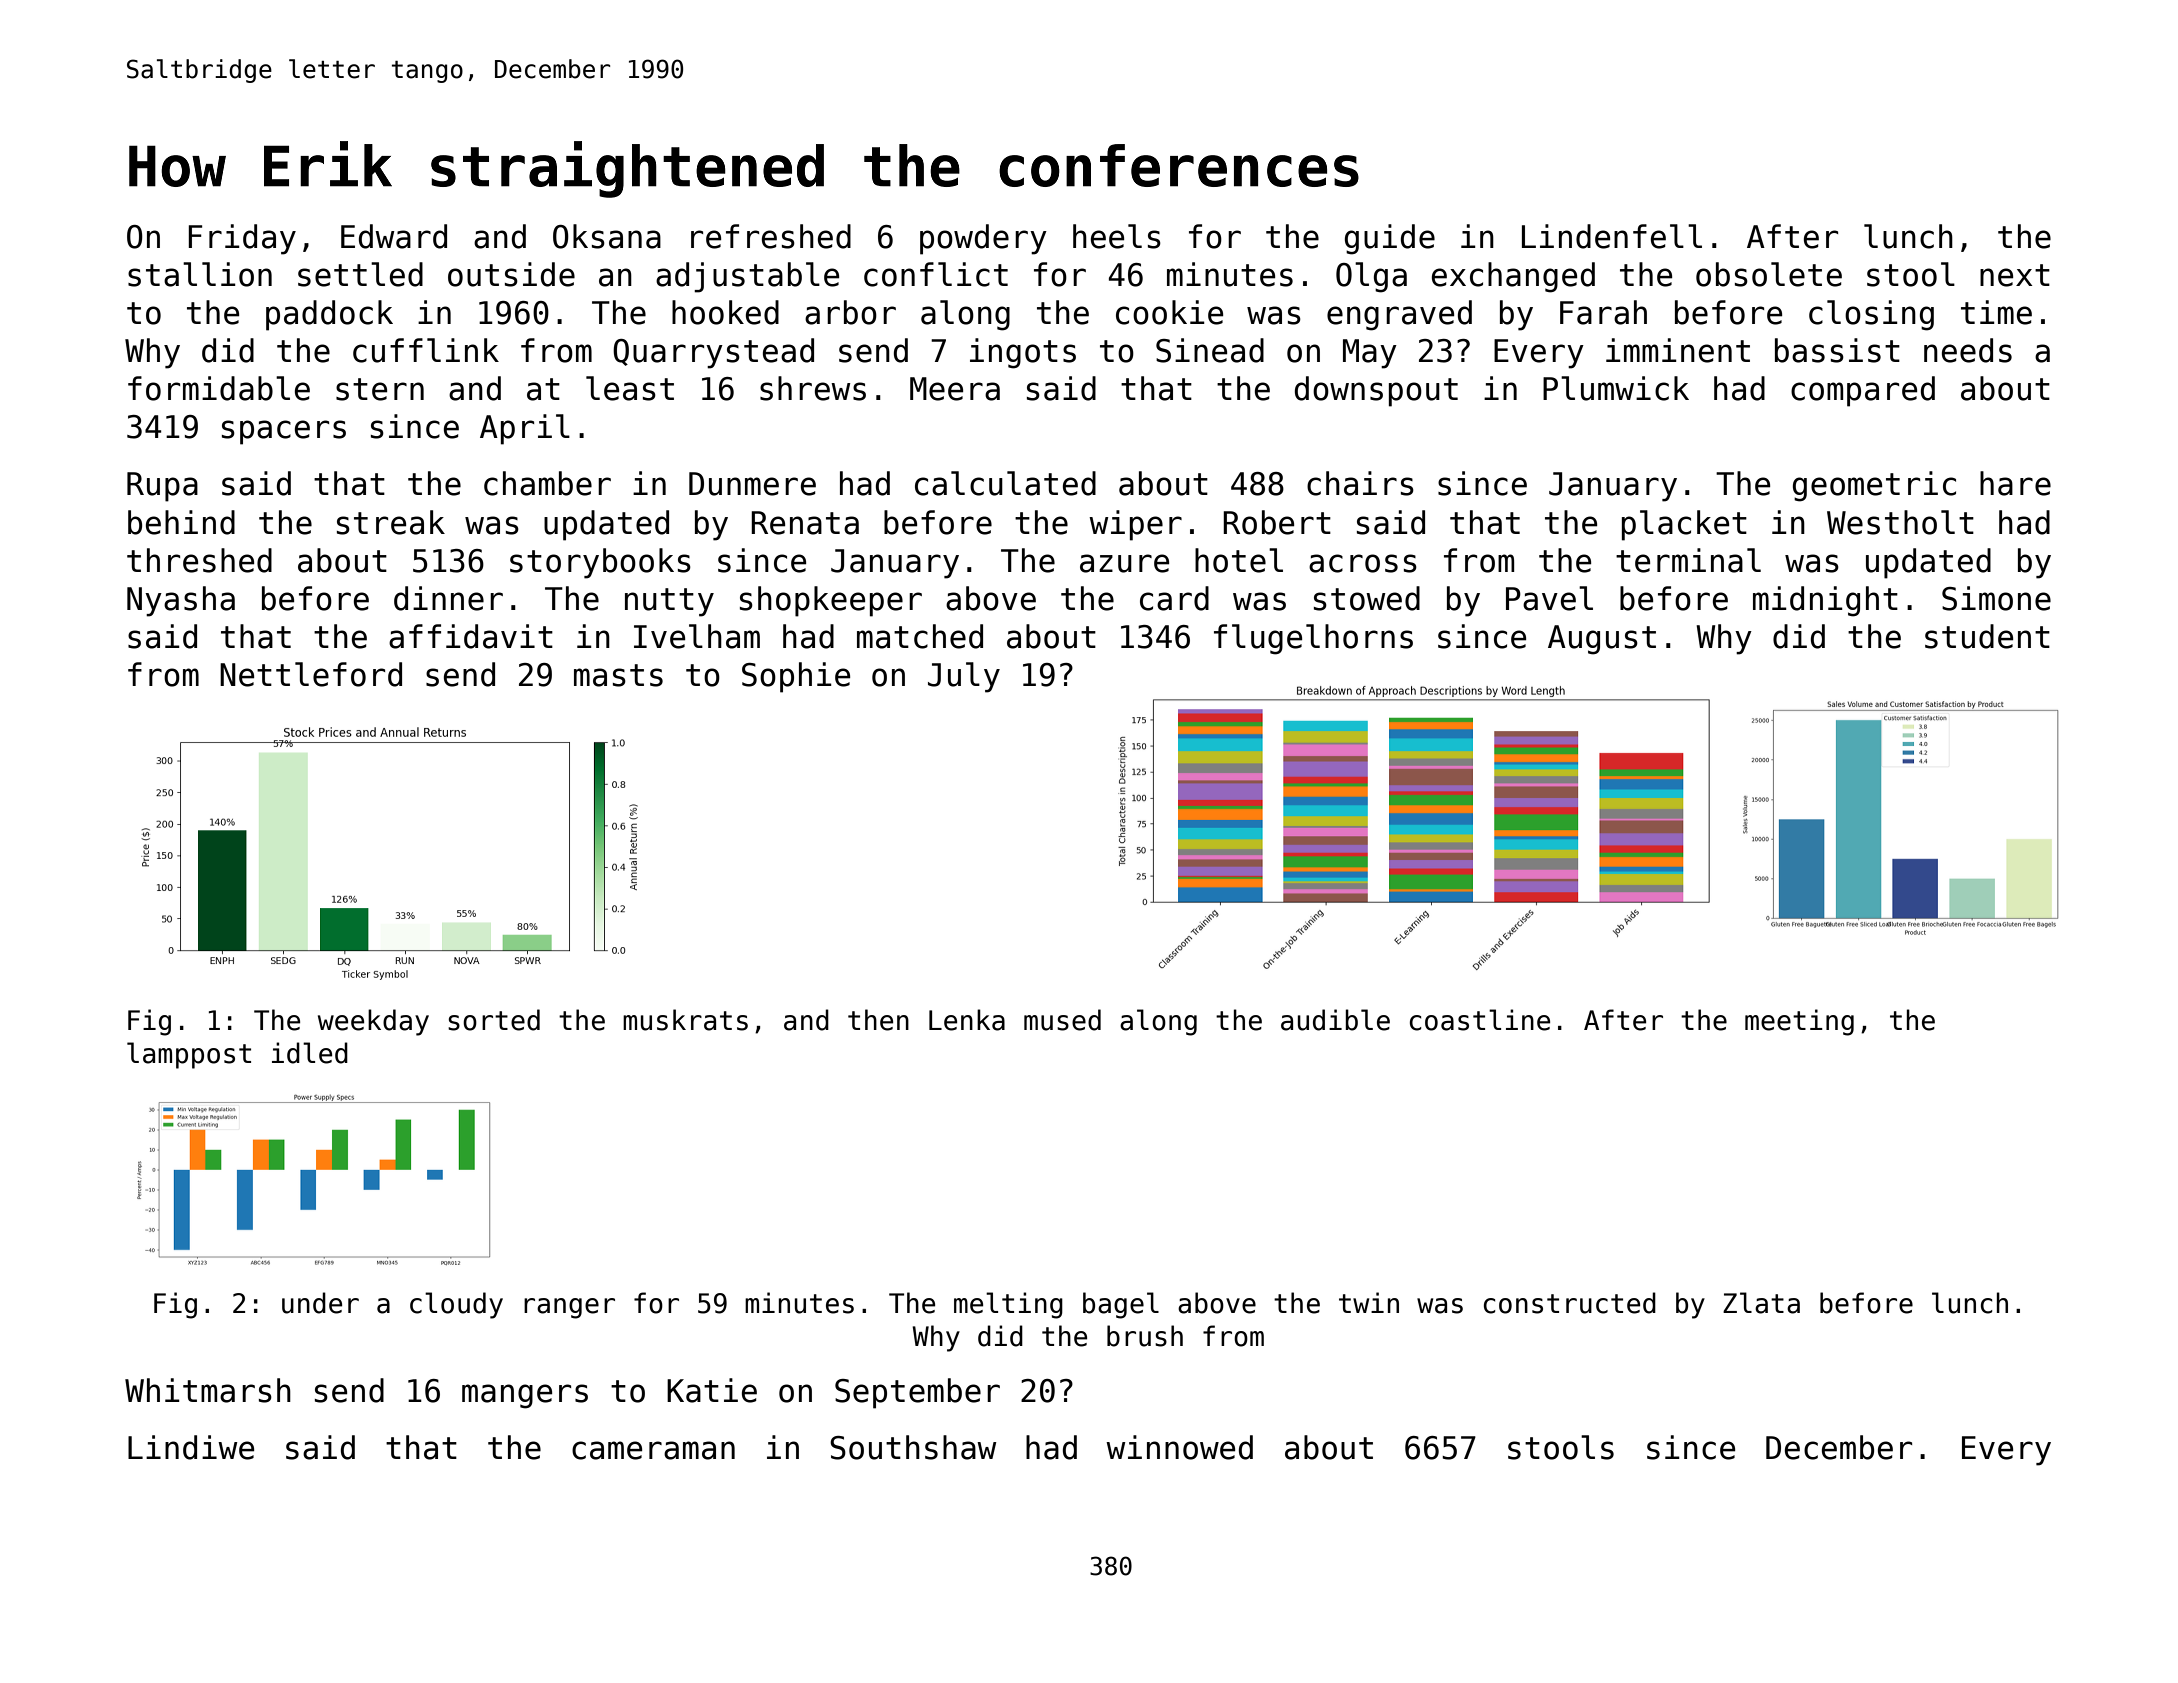  What do you see at coordinates (2015, 483) in the document?
I see `hare` at bounding box center [2015, 483].
